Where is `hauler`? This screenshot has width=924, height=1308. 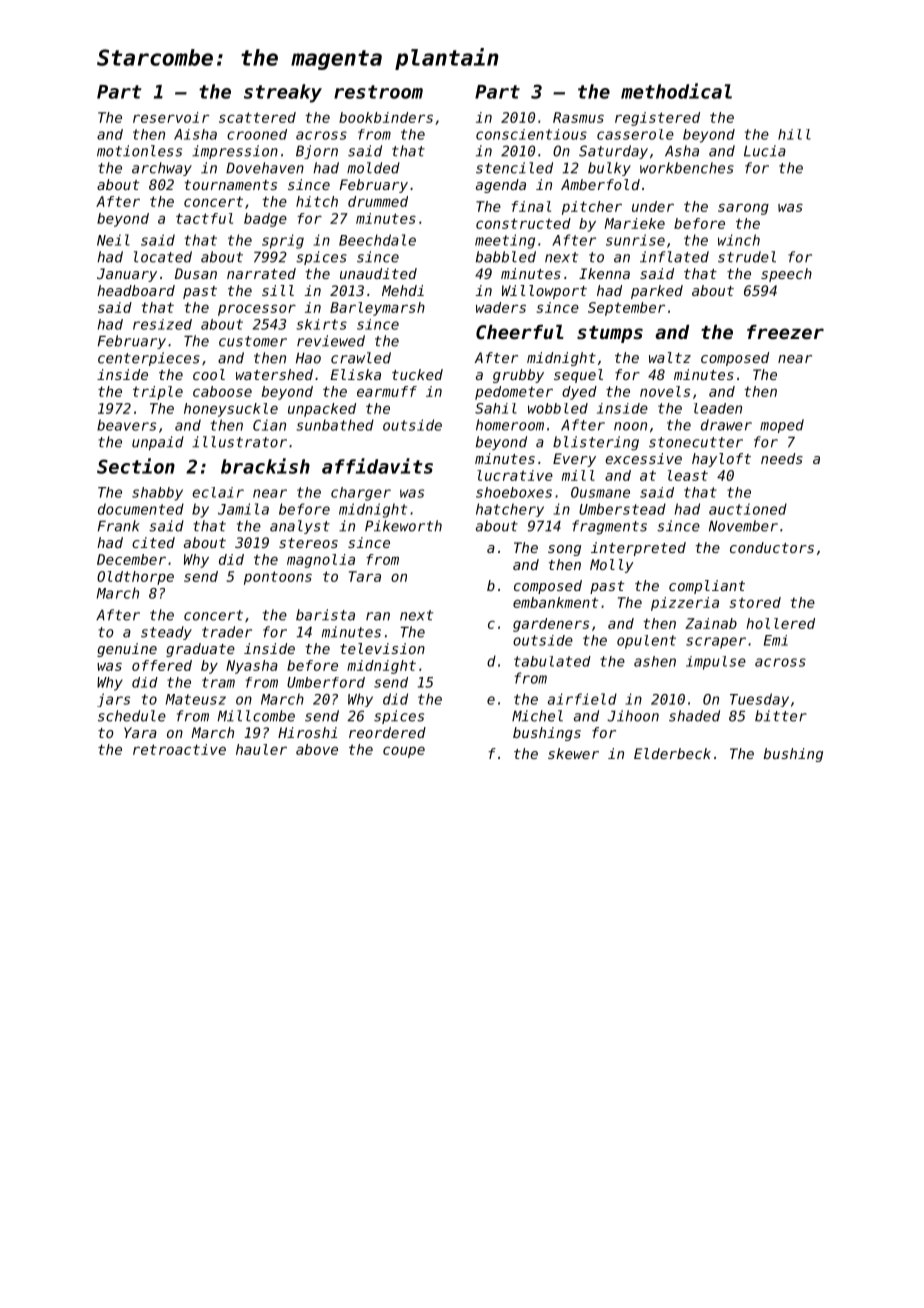
hauler is located at coordinates (261, 749).
